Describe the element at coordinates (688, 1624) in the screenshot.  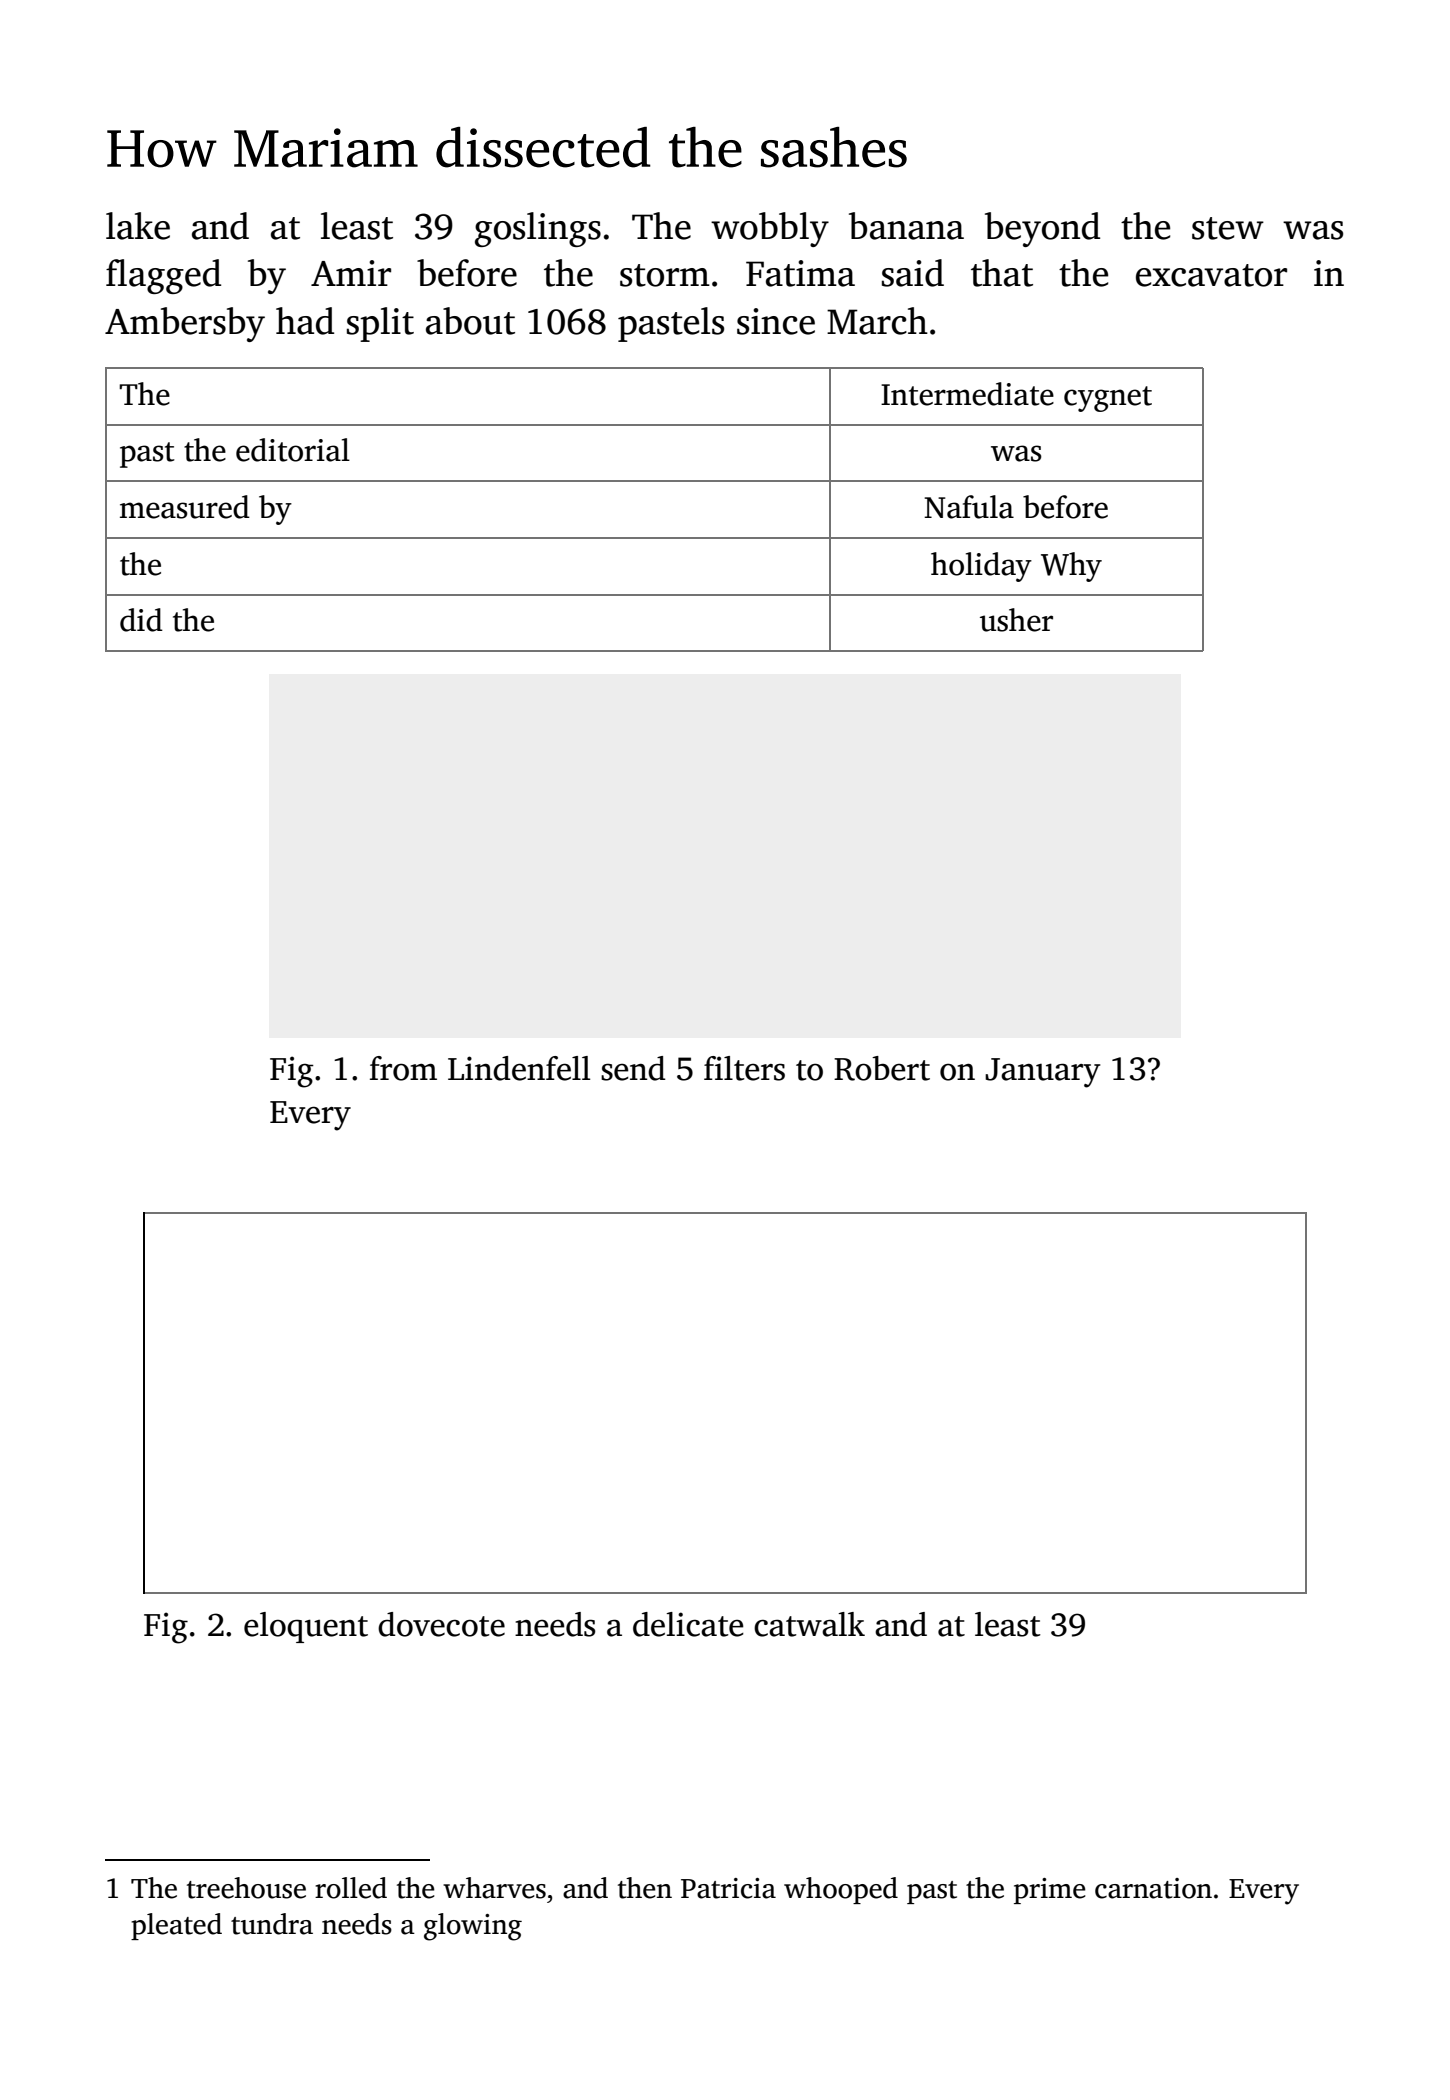
I see `delicate` at that location.
